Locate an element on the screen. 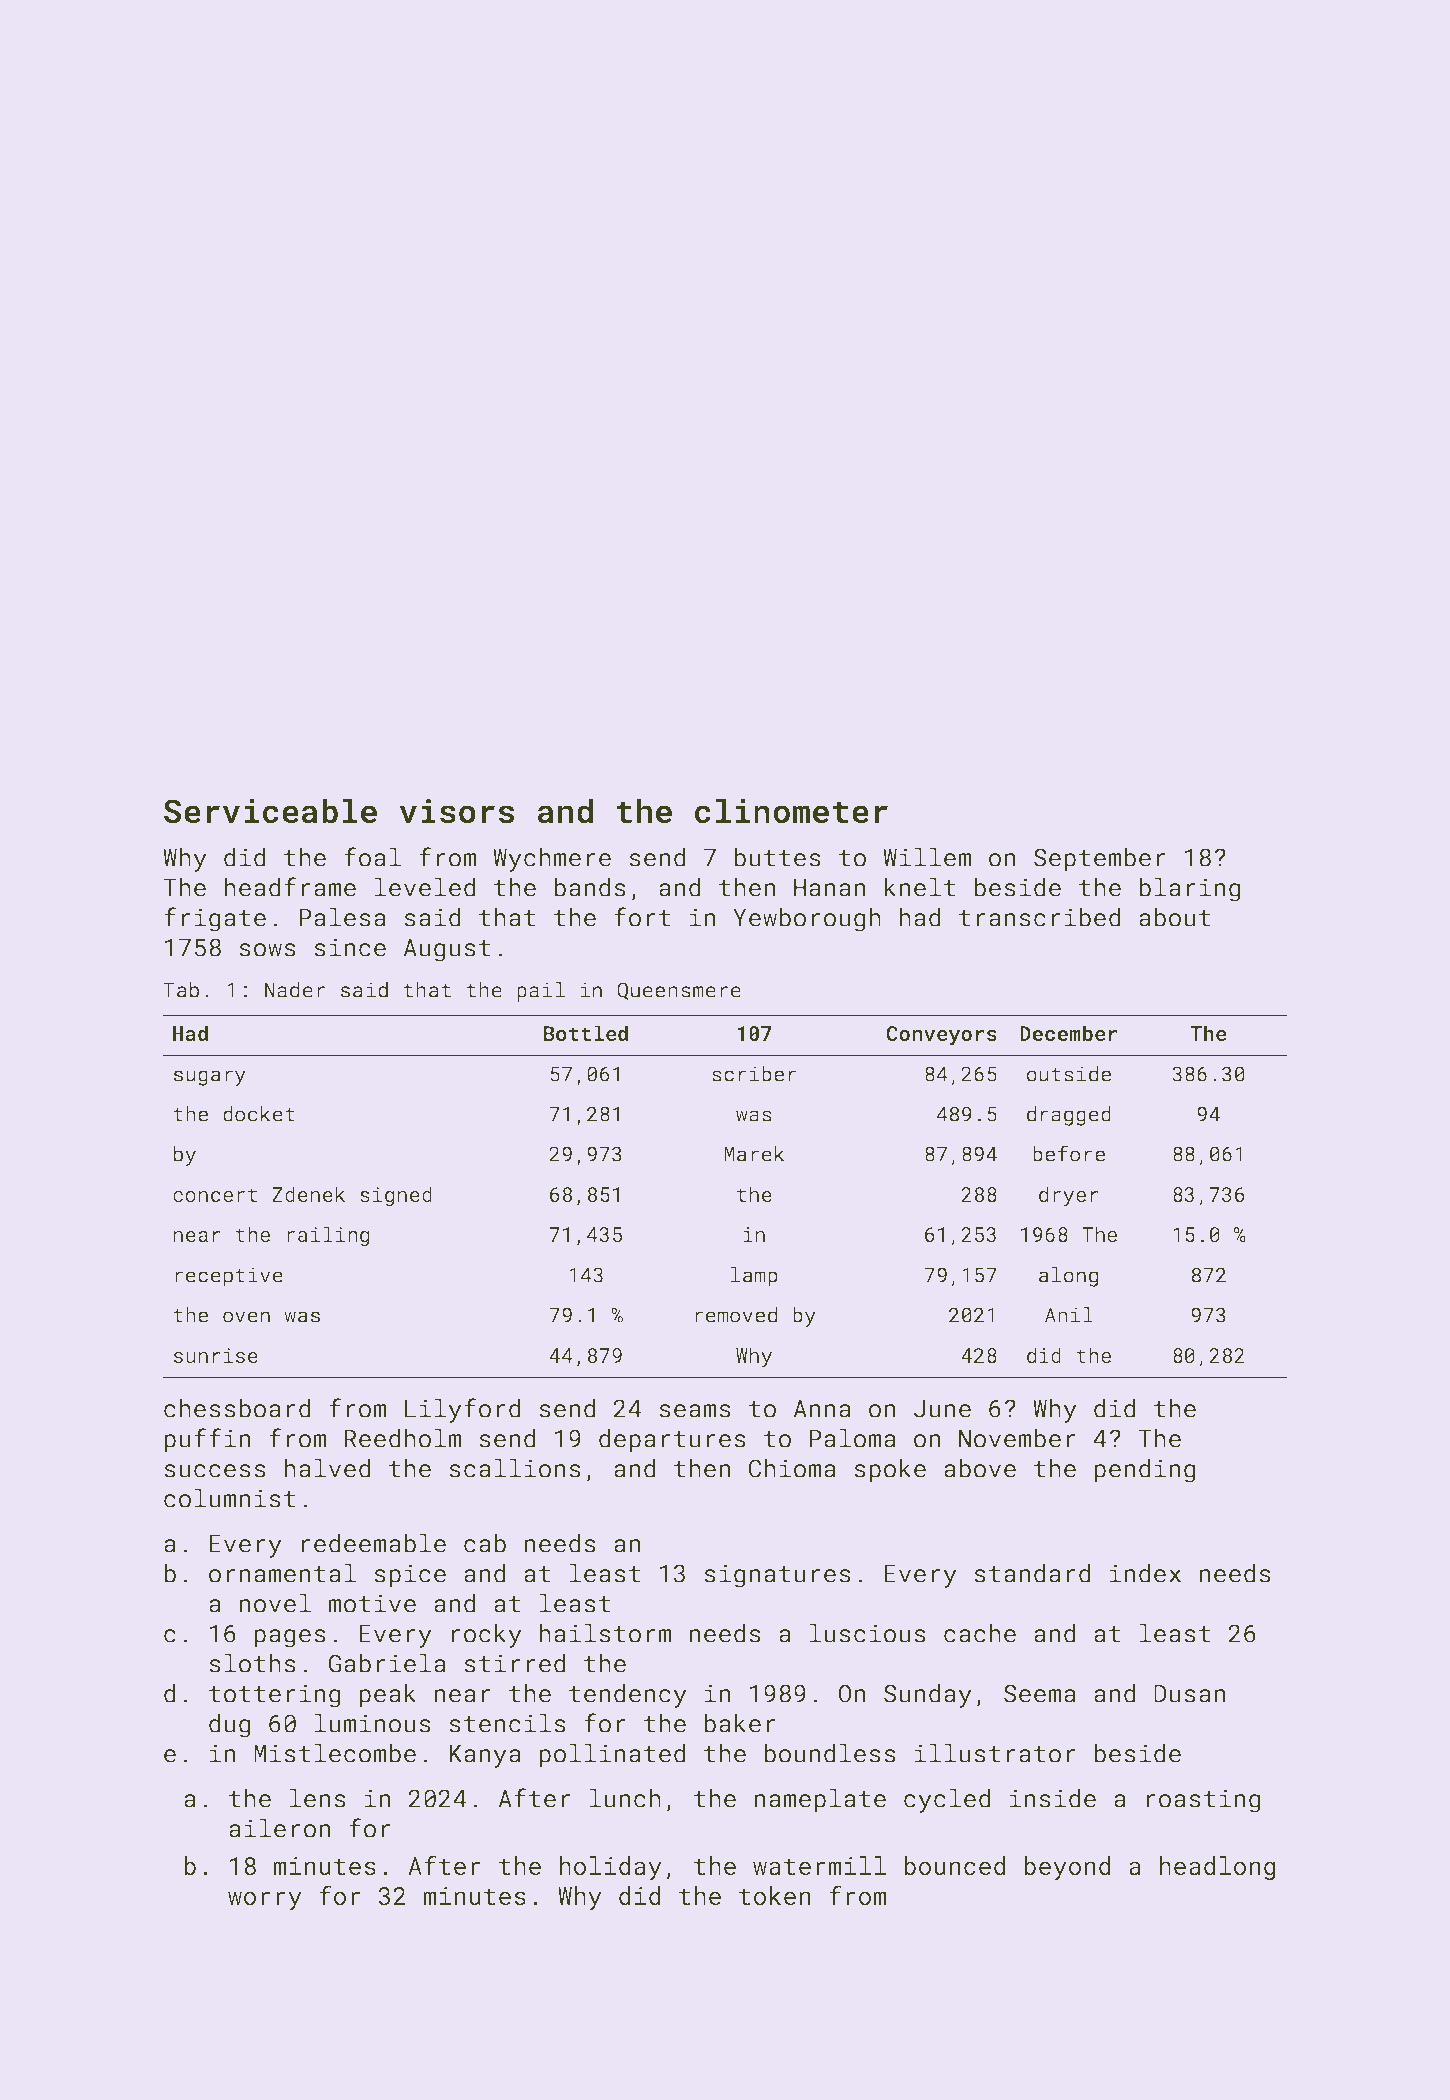 This screenshot has width=1450, height=2100. signed is located at coordinates (396, 1196).
